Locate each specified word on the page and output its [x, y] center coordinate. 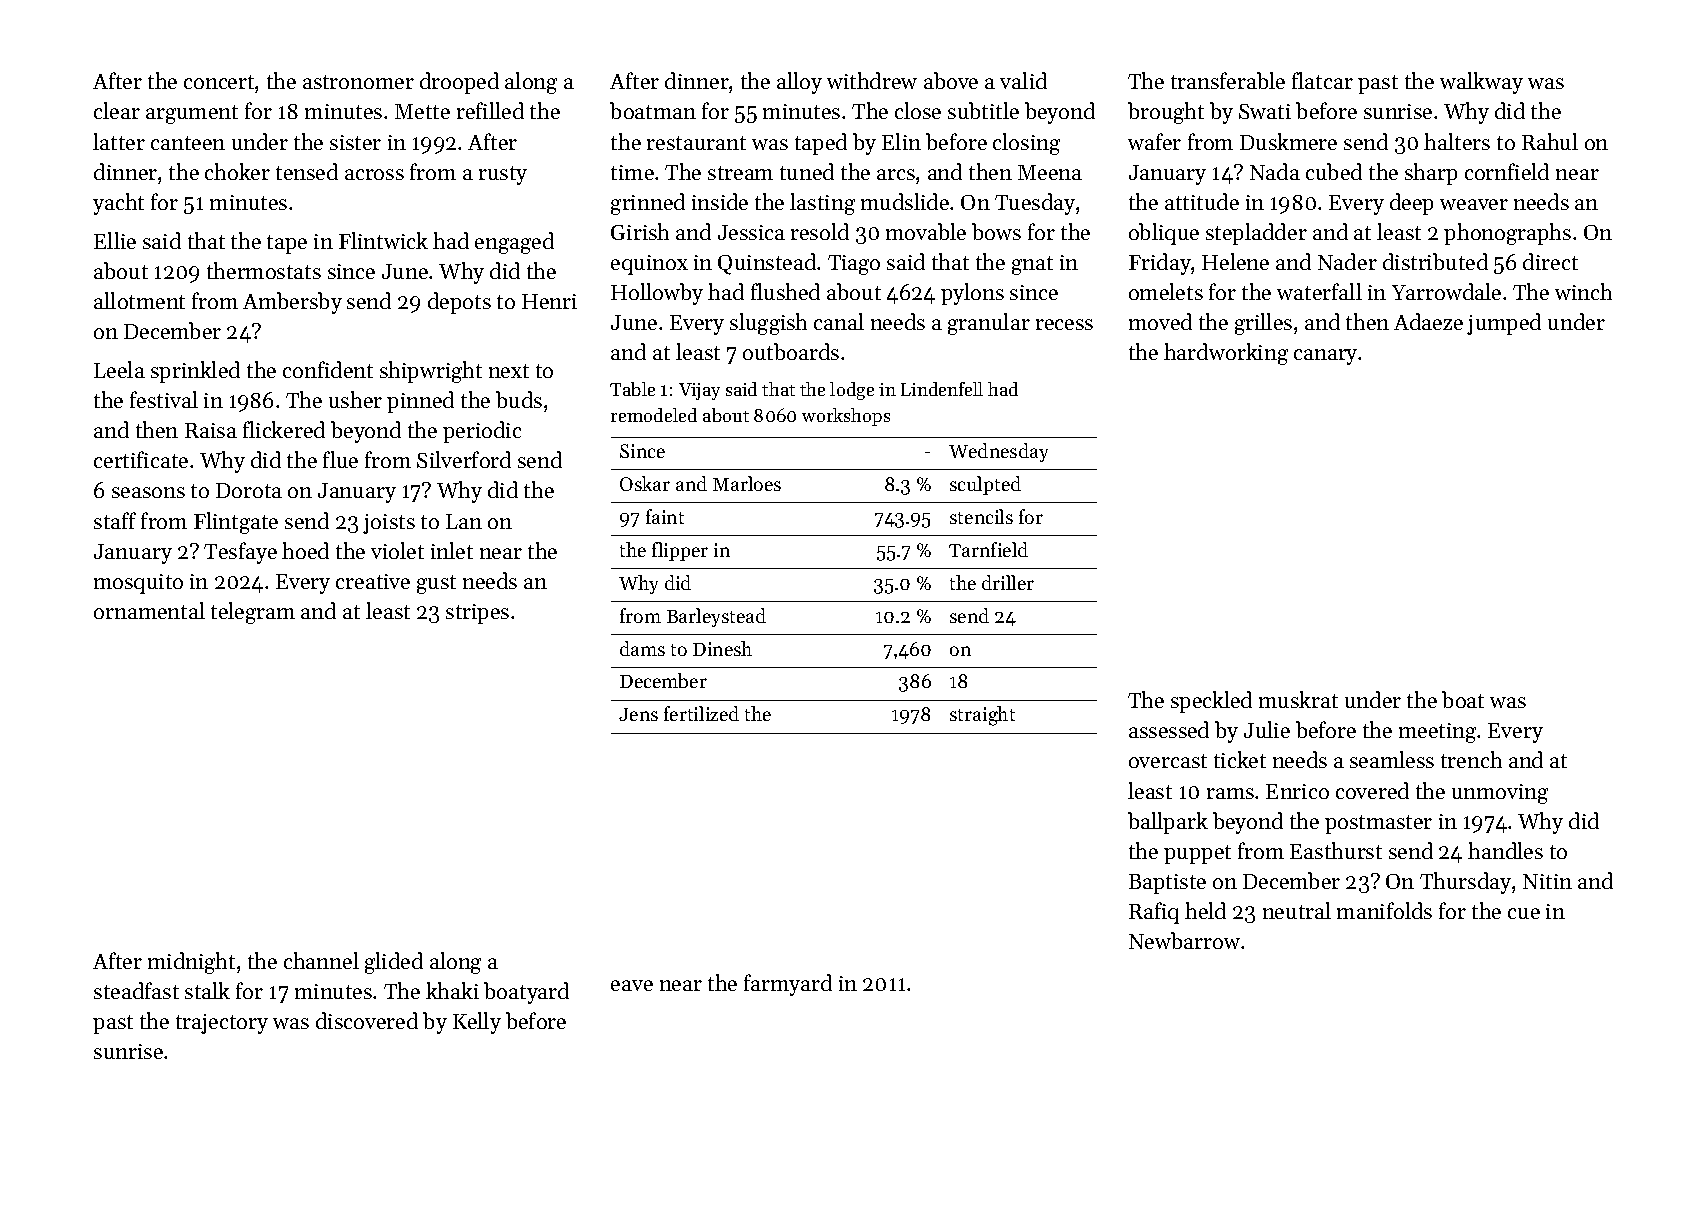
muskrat [1298, 699]
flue [340, 459]
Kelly [477, 1023]
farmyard [788, 985]
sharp [1431, 174]
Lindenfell [942, 389]
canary [1326, 357]
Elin [901, 141]
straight [982, 716]
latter [119, 141]
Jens [638, 714]
